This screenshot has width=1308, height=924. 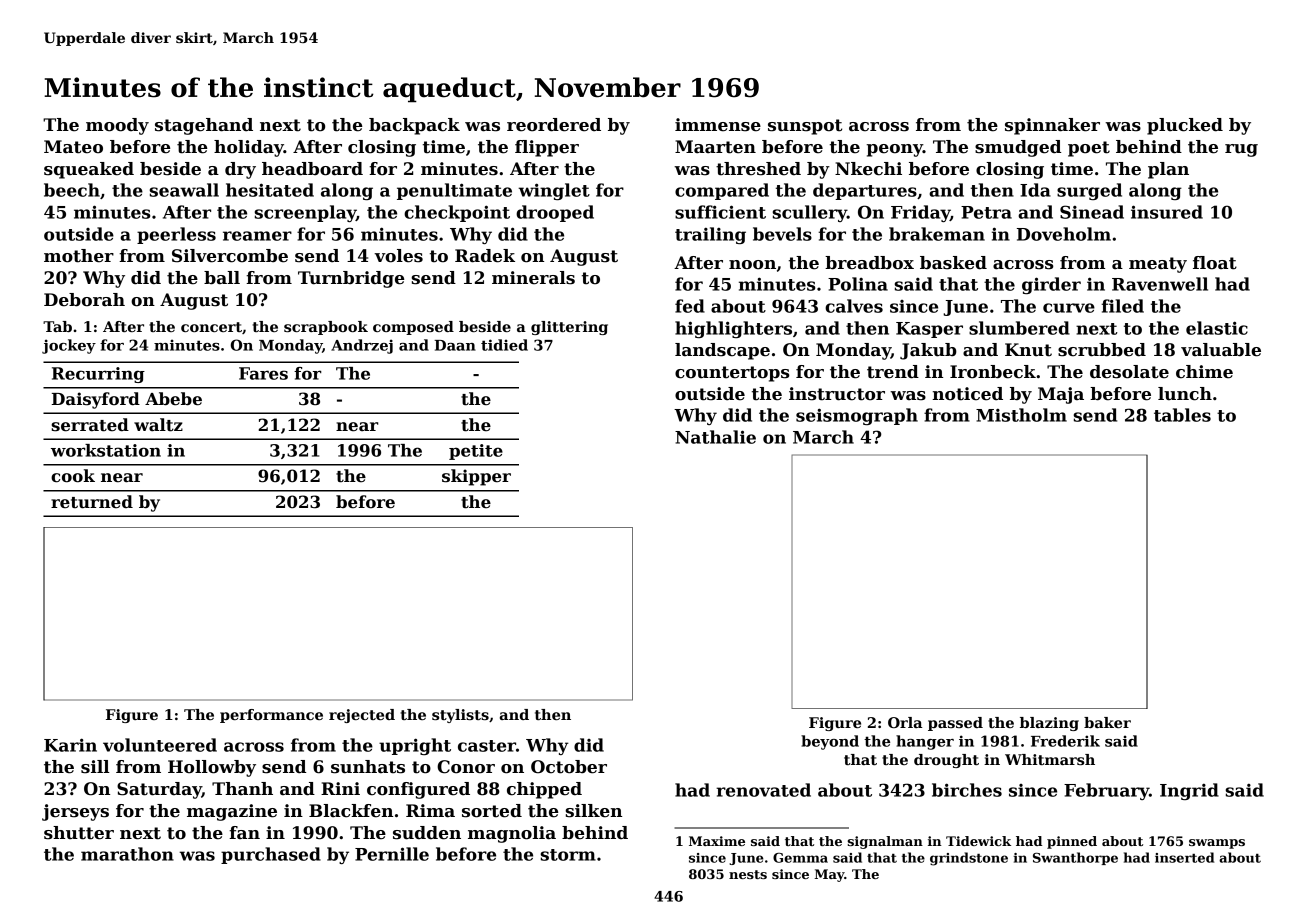 What do you see at coordinates (1106, 791) in the screenshot?
I see `February` at bounding box center [1106, 791].
